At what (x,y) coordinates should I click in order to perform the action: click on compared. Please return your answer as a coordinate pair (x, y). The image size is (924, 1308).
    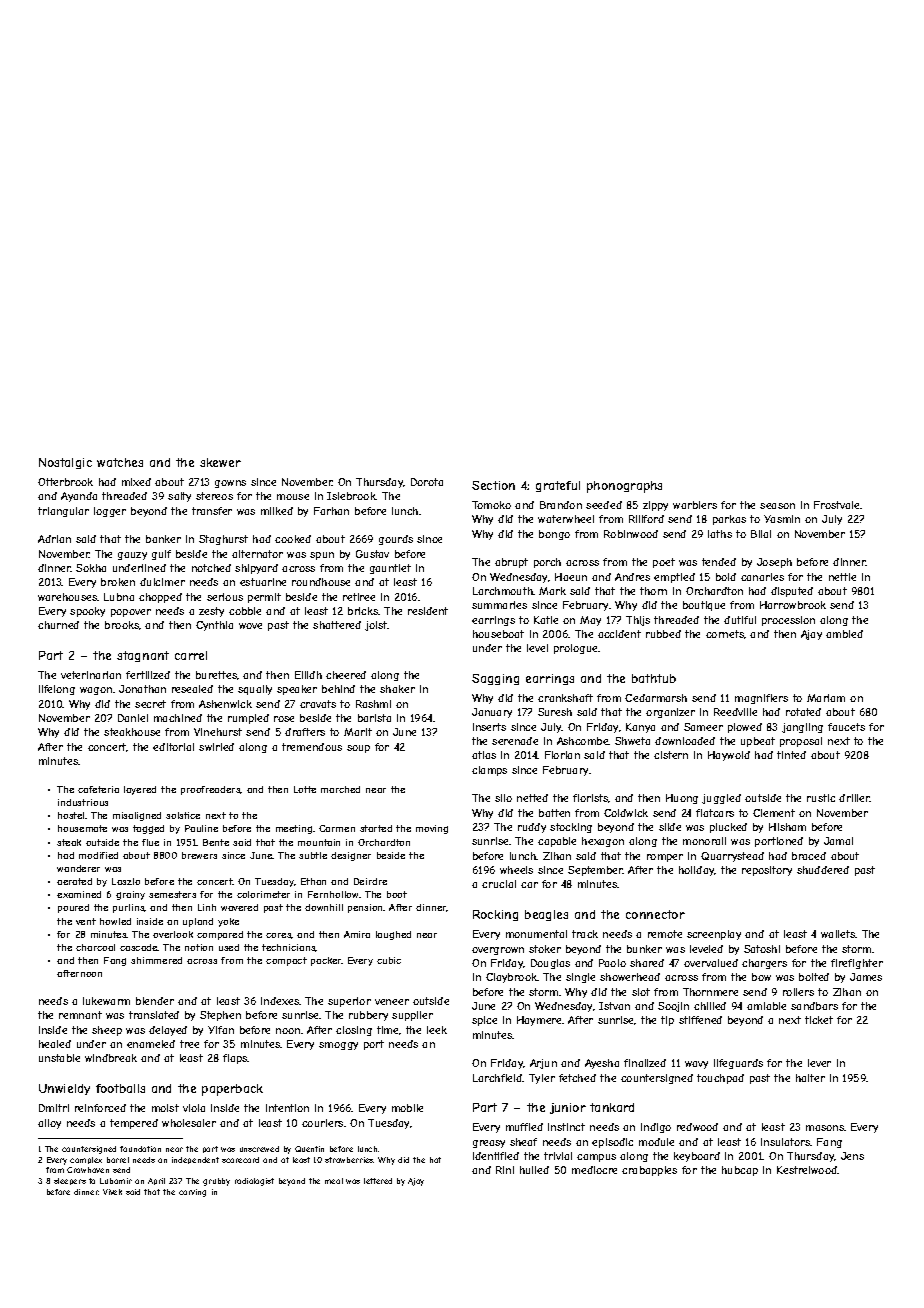
    Looking at the image, I should click on (220, 935).
